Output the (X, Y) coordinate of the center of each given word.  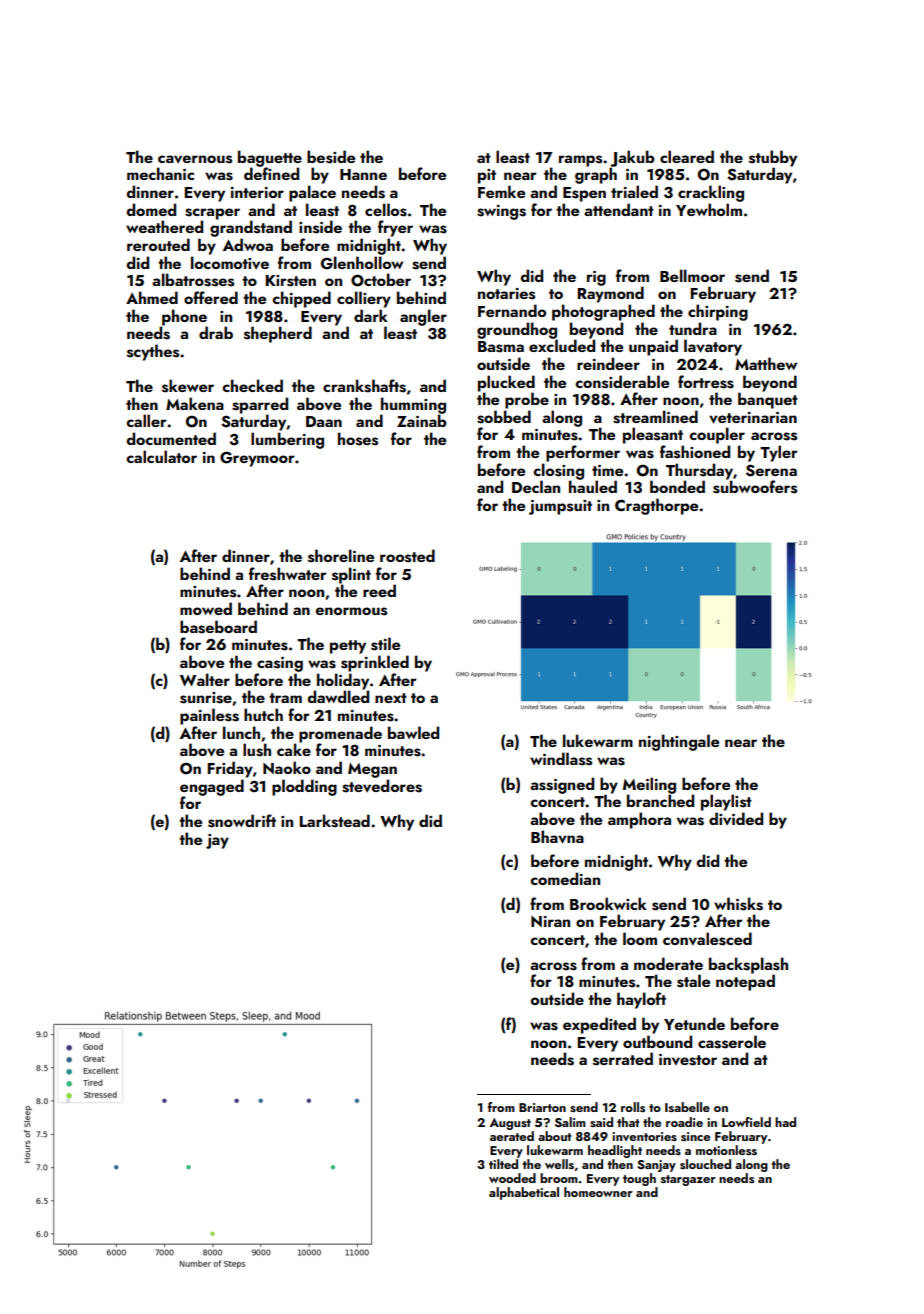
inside (320, 227)
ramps (580, 161)
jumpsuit (560, 507)
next (391, 698)
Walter (205, 679)
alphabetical (524, 1193)
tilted (503, 1164)
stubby (773, 158)
